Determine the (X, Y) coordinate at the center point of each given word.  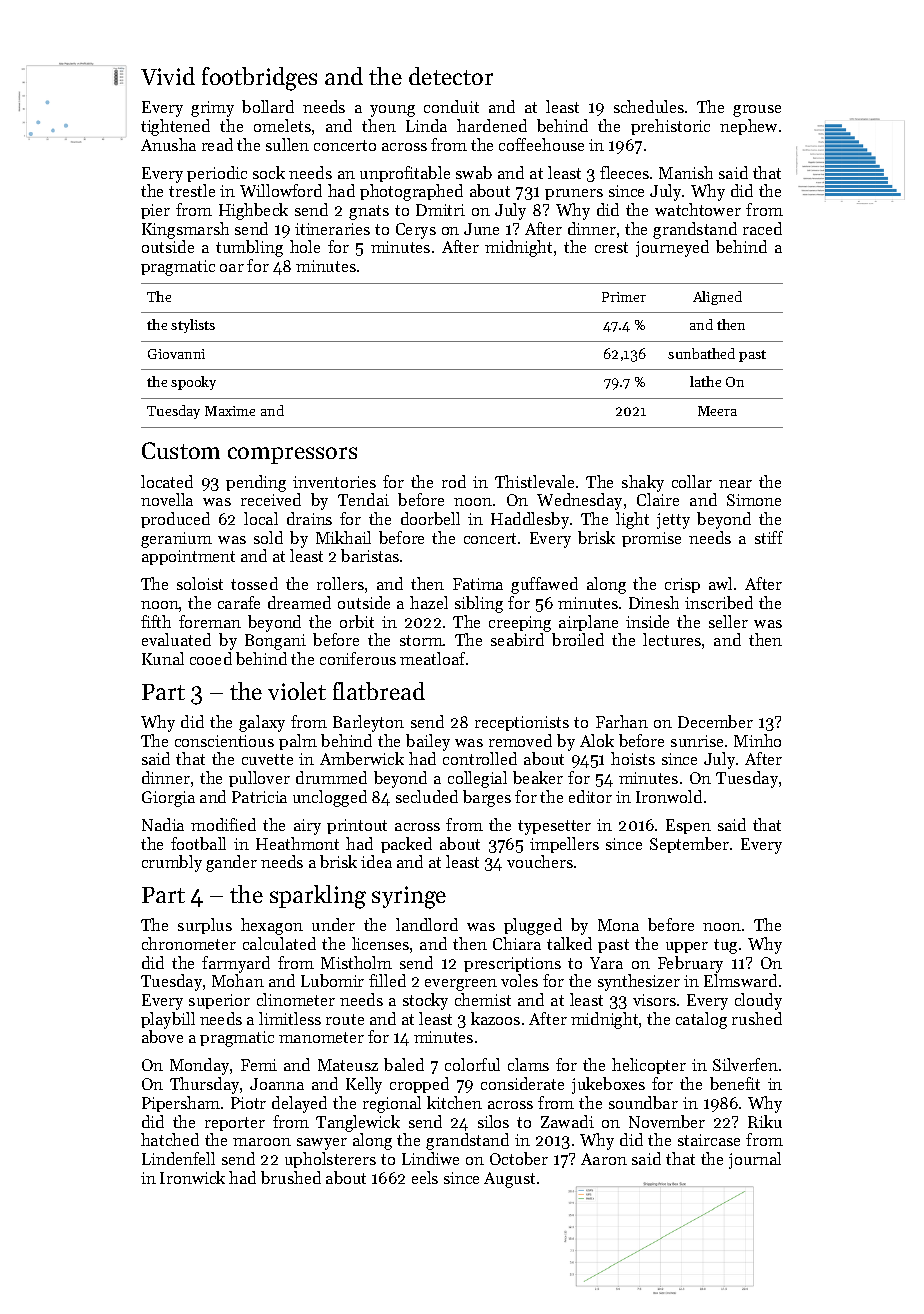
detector (451, 76)
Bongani (275, 642)
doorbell (430, 518)
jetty (673, 521)
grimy (212, 109)
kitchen (454, 1102)
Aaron (604, 1159)
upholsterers (330, 1160)
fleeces (624, 172)
